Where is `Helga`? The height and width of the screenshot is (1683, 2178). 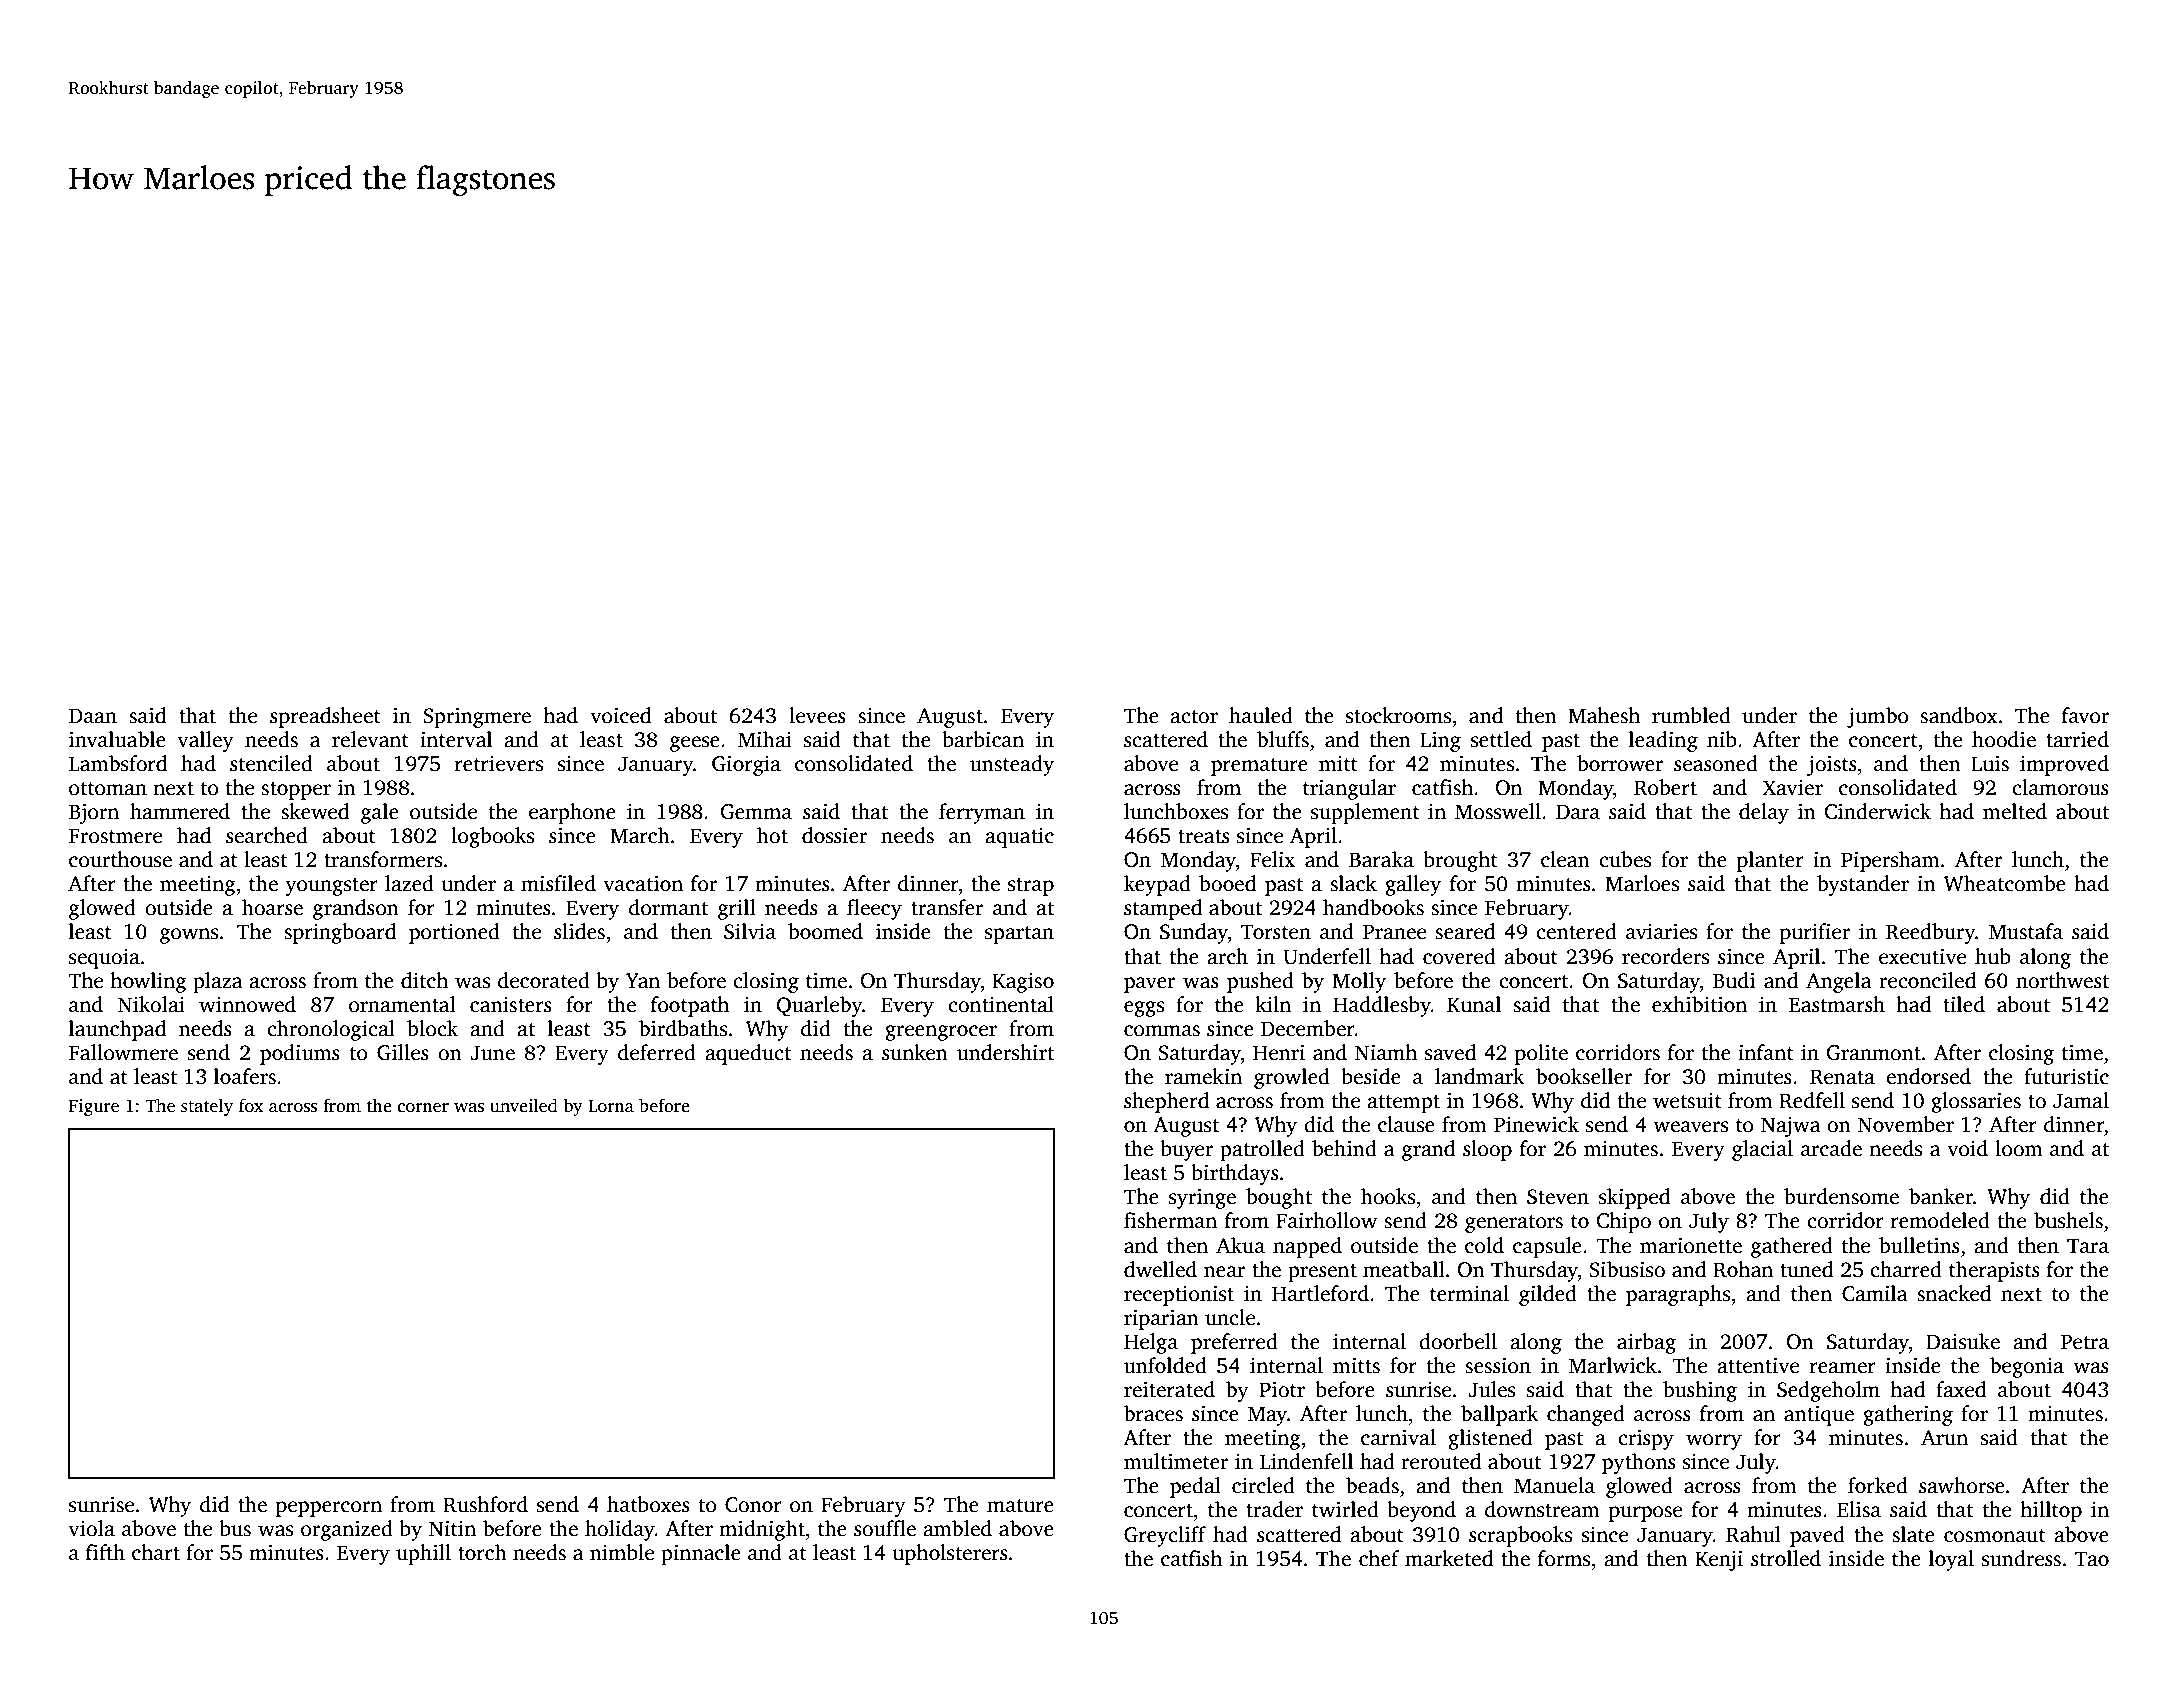
Helga is located at coordinates (1151, 1343).
